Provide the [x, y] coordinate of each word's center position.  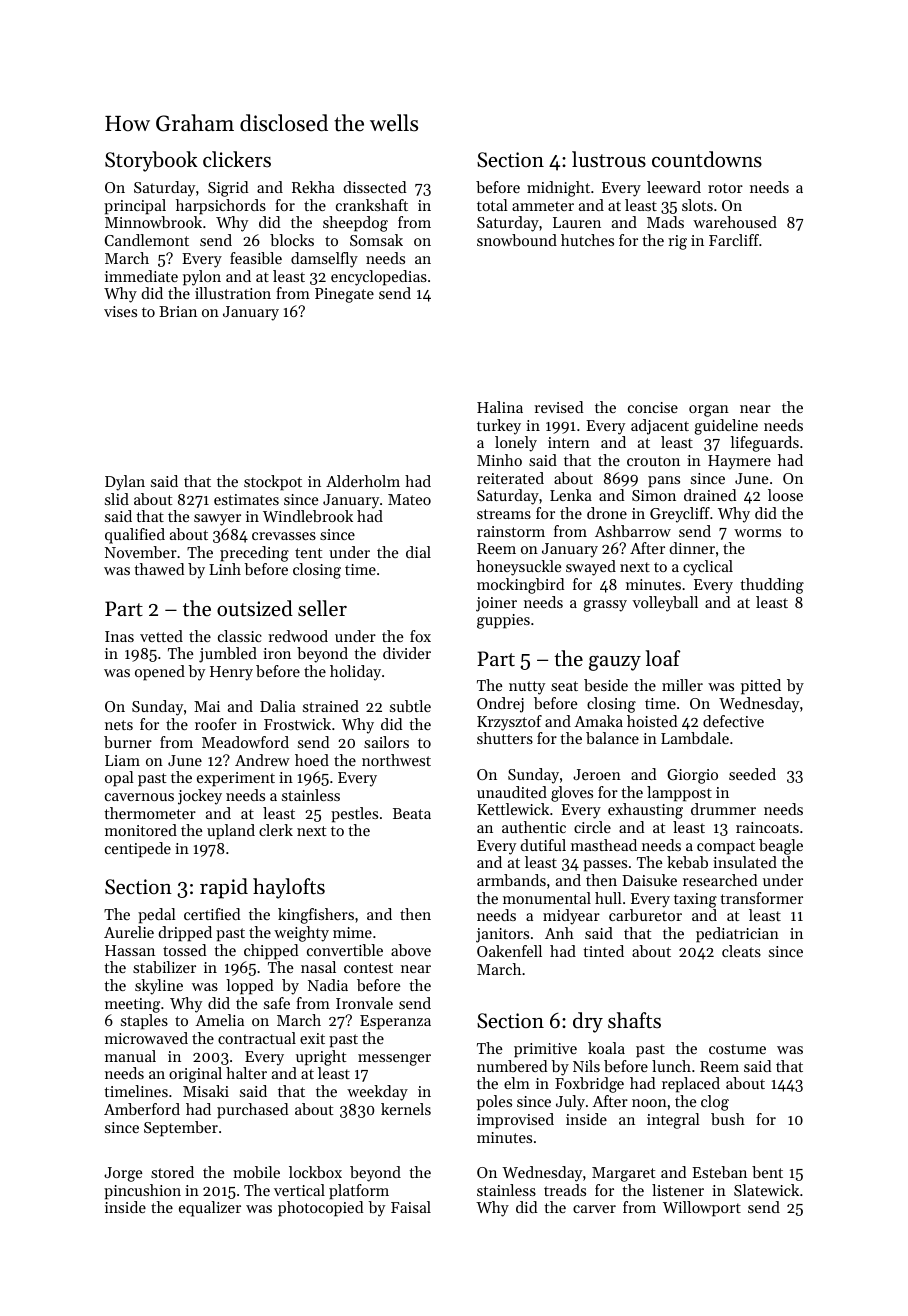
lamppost [679, 794]
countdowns [707, 159]
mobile [256, 1172]
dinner [692, 548]
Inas [119, 636]
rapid [224, 888]
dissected [375, 187]
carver [594, 1209]
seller [322, 608]
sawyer [217, 520]
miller [682, 685]
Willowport [702, 1209]
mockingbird [521, 586]
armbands [511, 880]
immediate [141, 276]
